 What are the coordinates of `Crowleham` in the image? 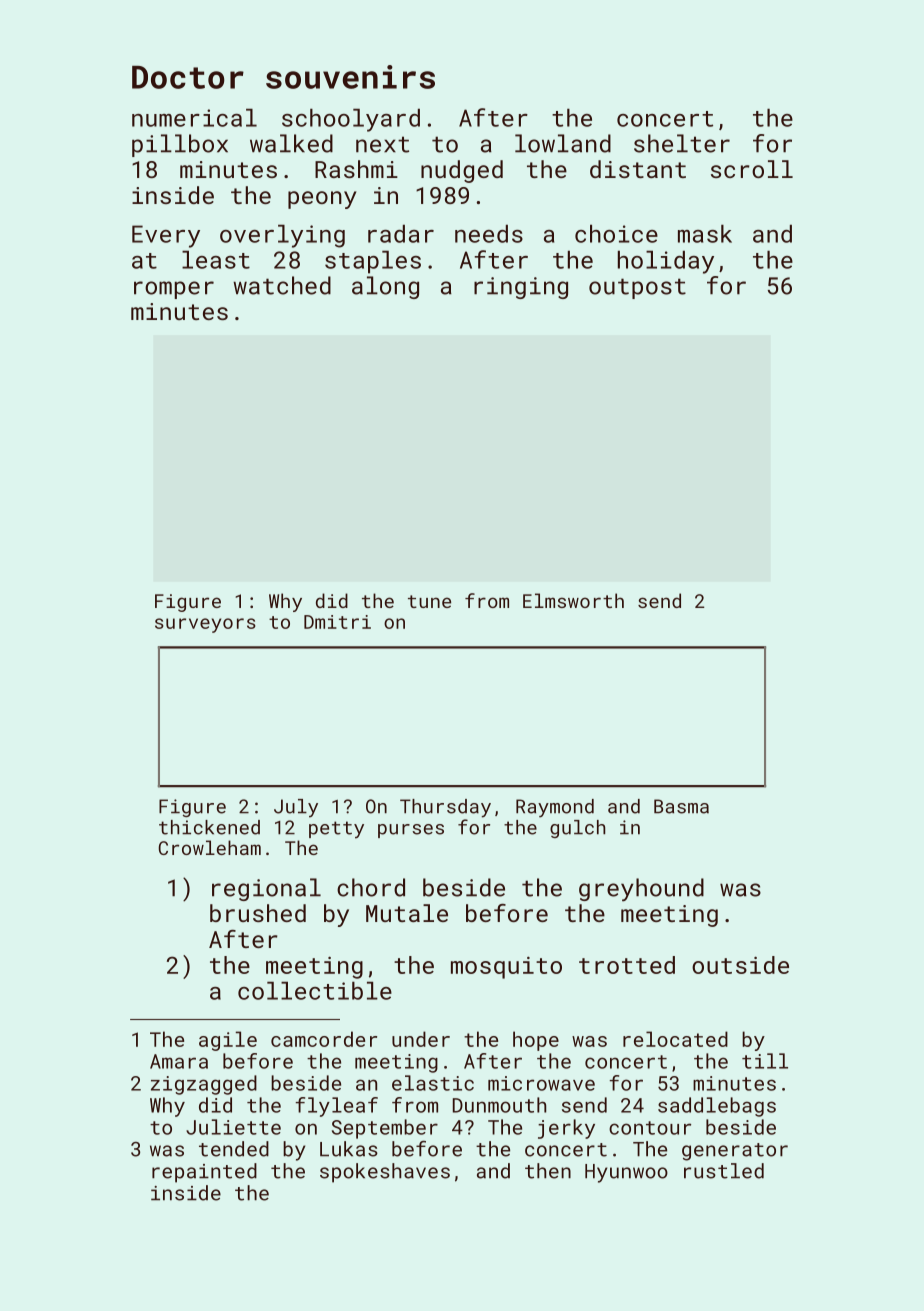 It's located at (210, 847).
